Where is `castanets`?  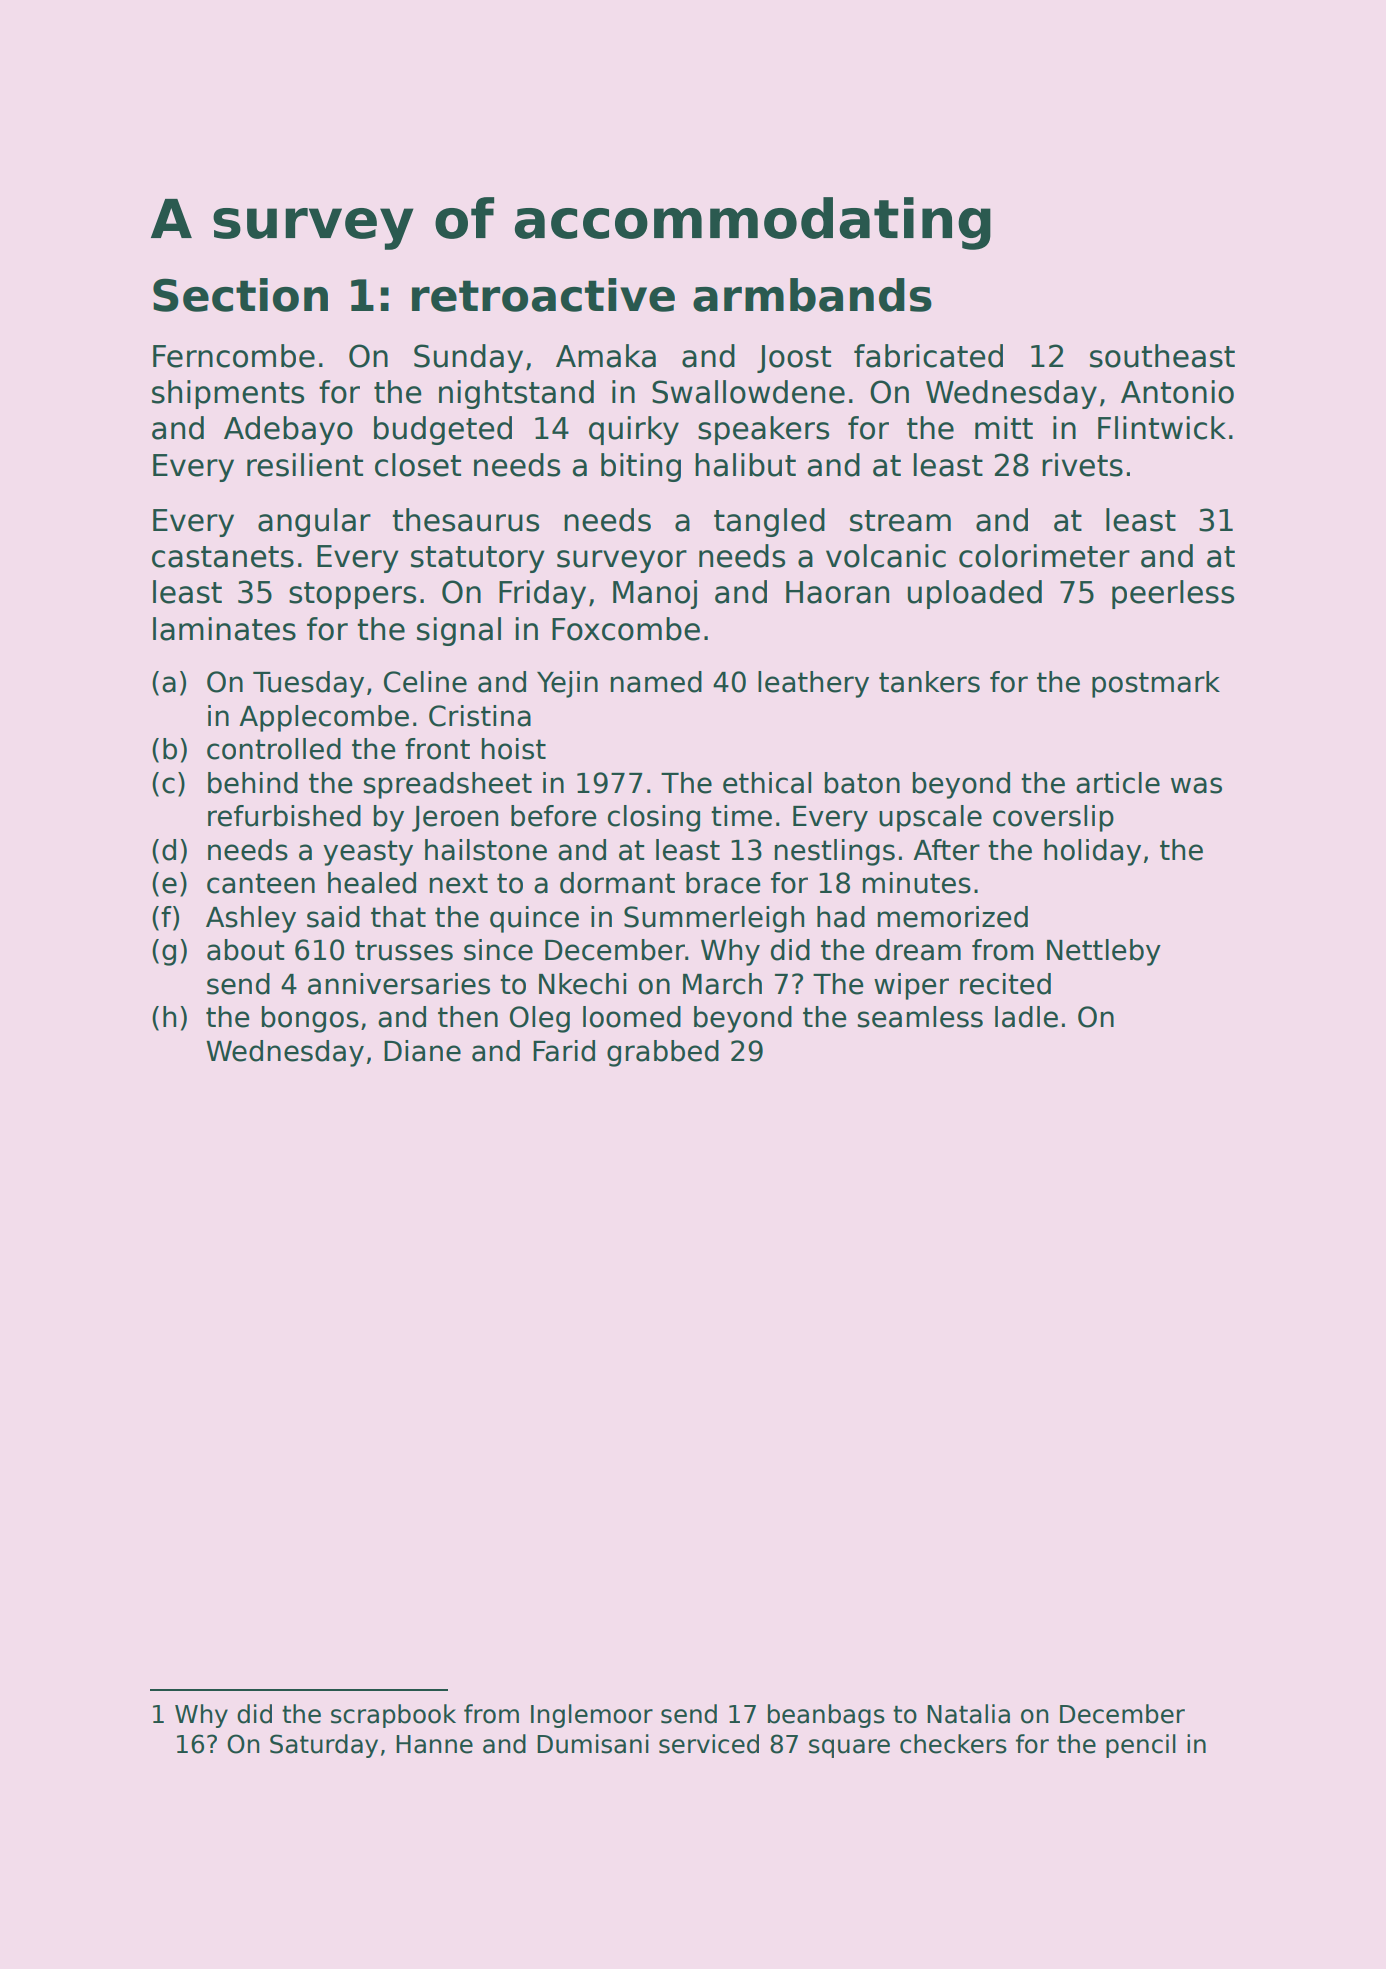 castanets is located at coordinates (223, 557).
